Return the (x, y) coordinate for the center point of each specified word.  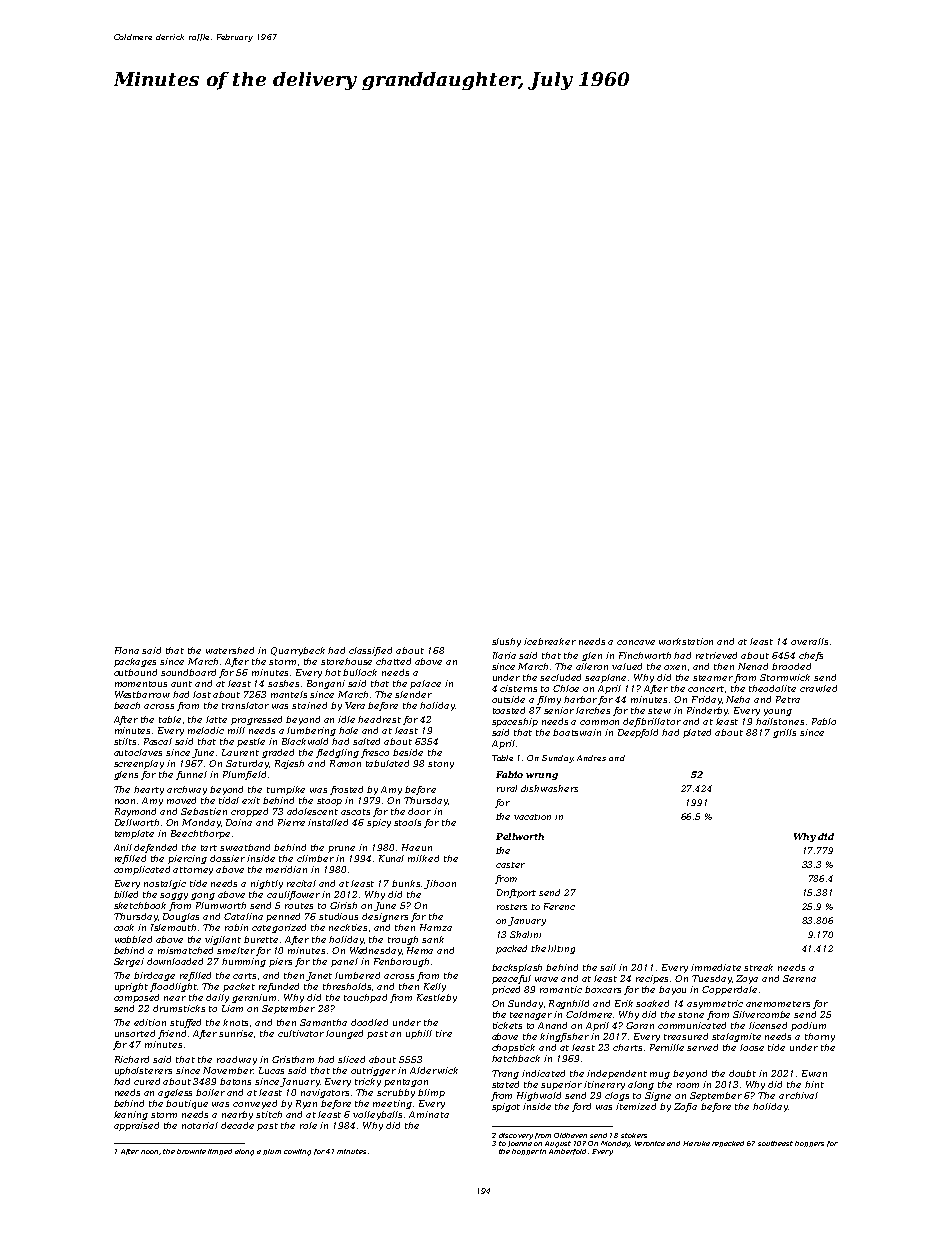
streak (758, 967)
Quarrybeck (298, 651)
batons (235, 1081)
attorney (193, 871)
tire (444, 1033)
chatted (393, 661)
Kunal (391, 858)
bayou (672, 990)
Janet (319, 976)
